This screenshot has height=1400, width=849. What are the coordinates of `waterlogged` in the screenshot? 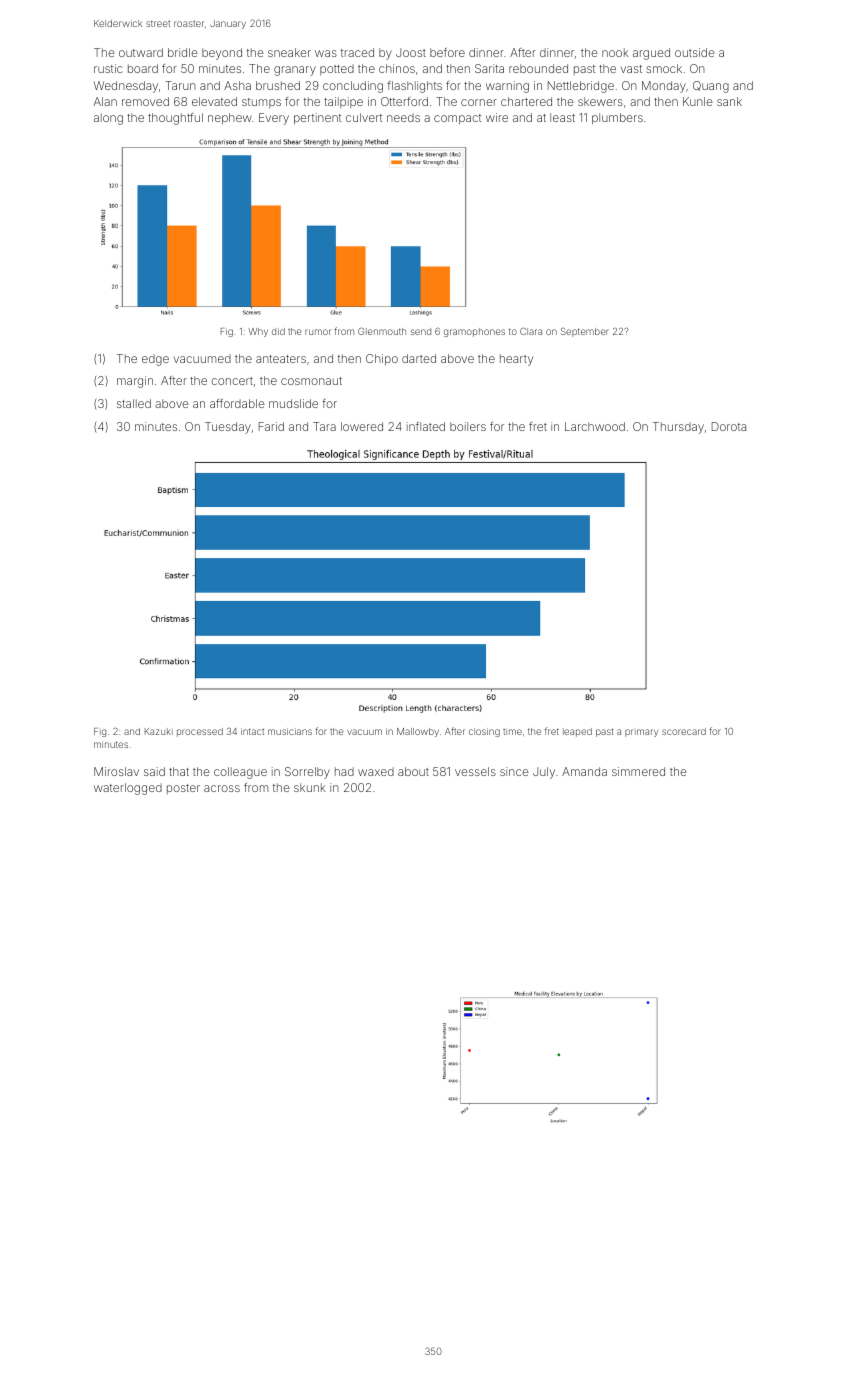 It's located at (128, 789).
